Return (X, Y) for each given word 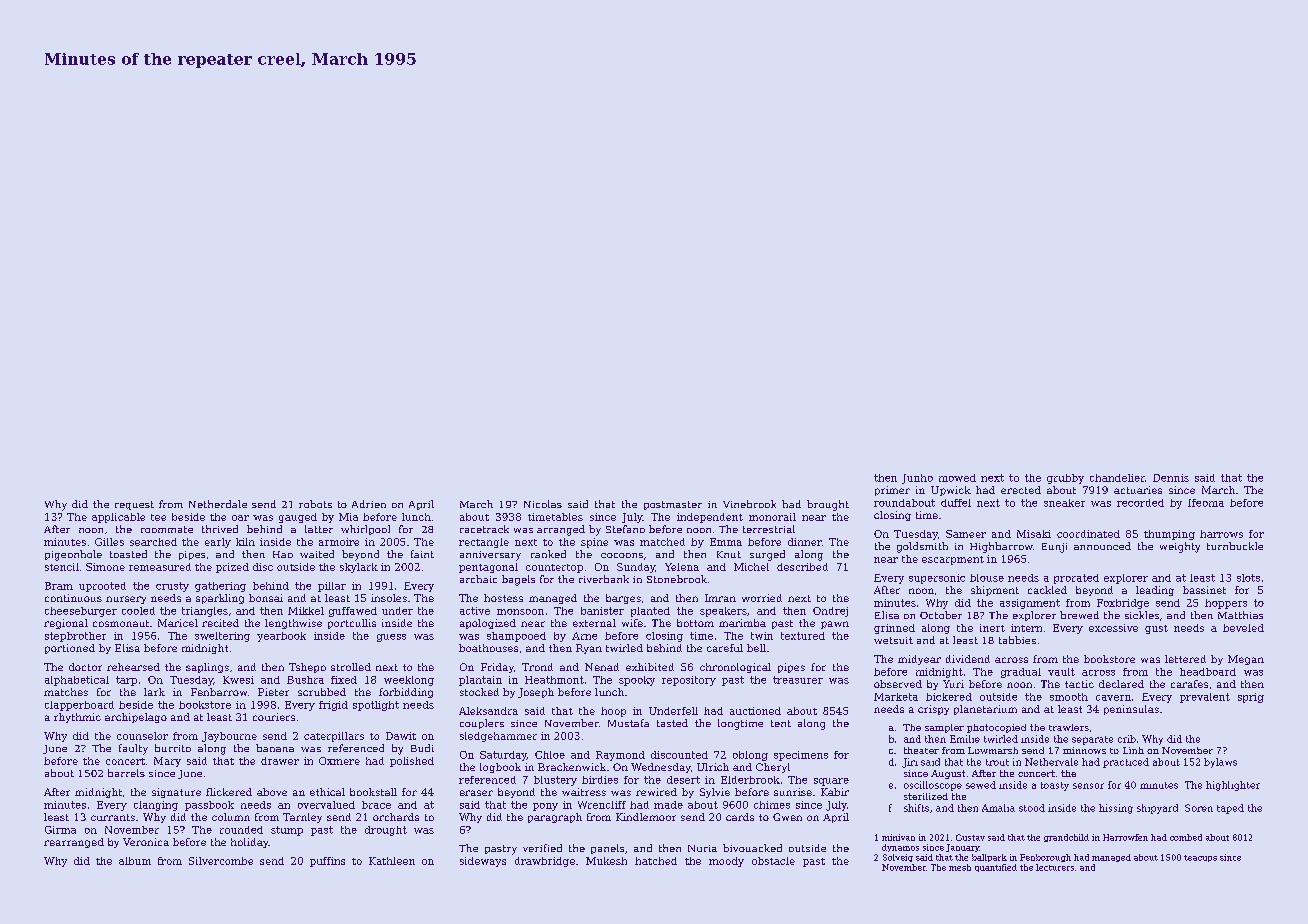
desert (683, 780)
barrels (126, 773)
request (134, 505)
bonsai (266, 598)
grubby (1065, 479)
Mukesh (606, 861)
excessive (1113, 628)
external (594, 623)
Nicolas (543, 504)
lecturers (1055, 867)
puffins (327, 862)
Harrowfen (1125, 837)
